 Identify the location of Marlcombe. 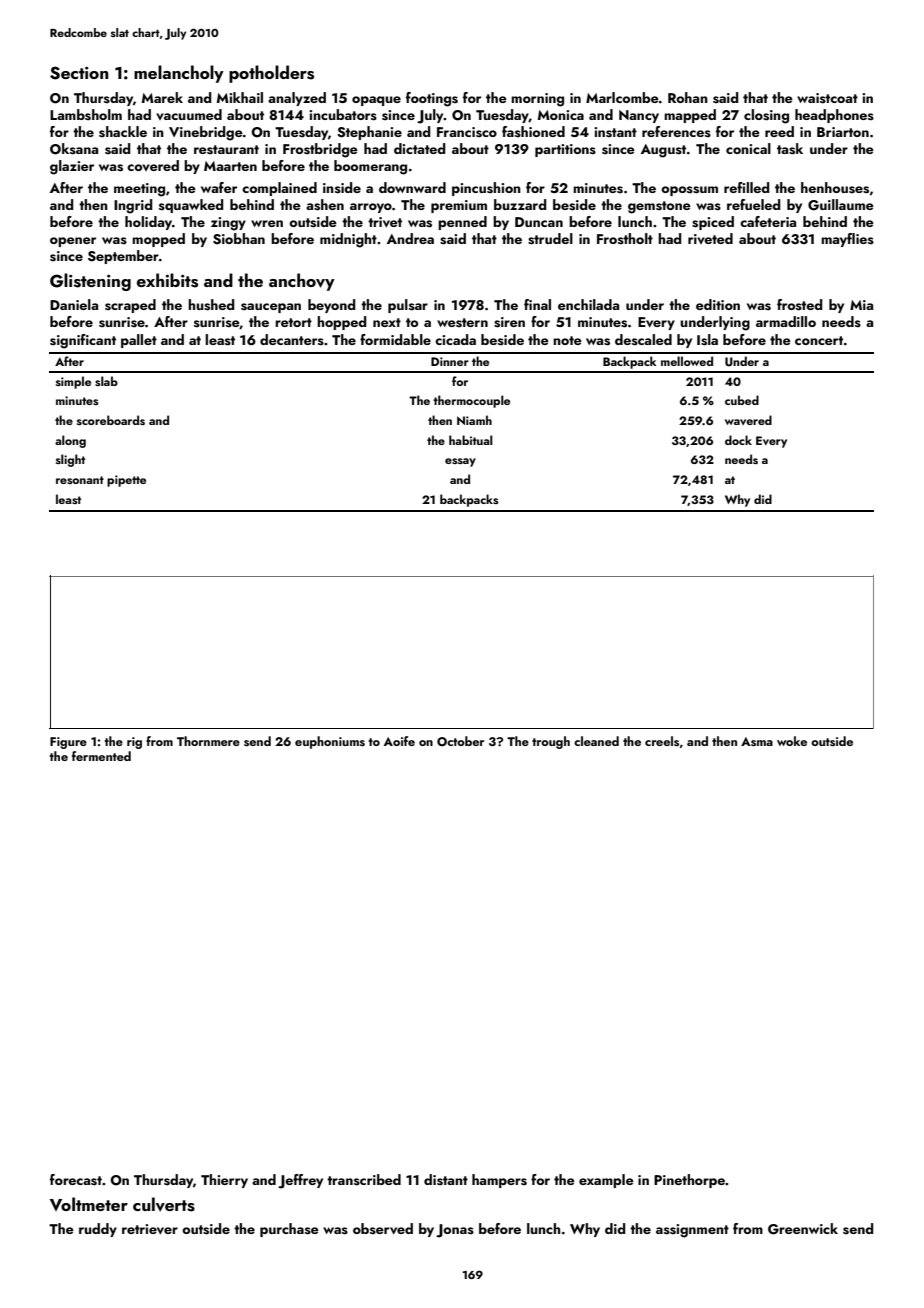
(622, 97).
